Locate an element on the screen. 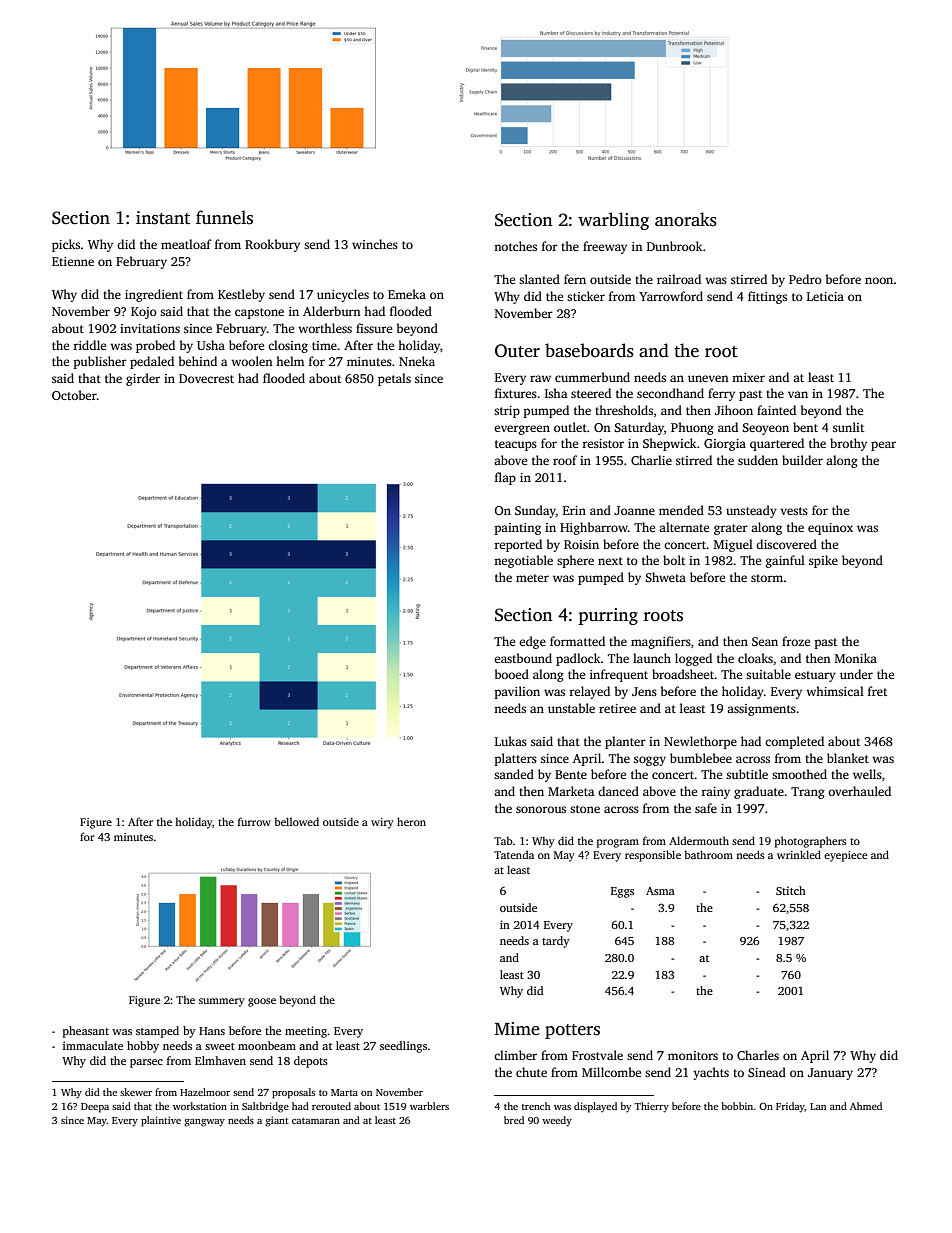 This screenshot has width=952, height=1233. eyepiece is located at coordinates (845, 856).
